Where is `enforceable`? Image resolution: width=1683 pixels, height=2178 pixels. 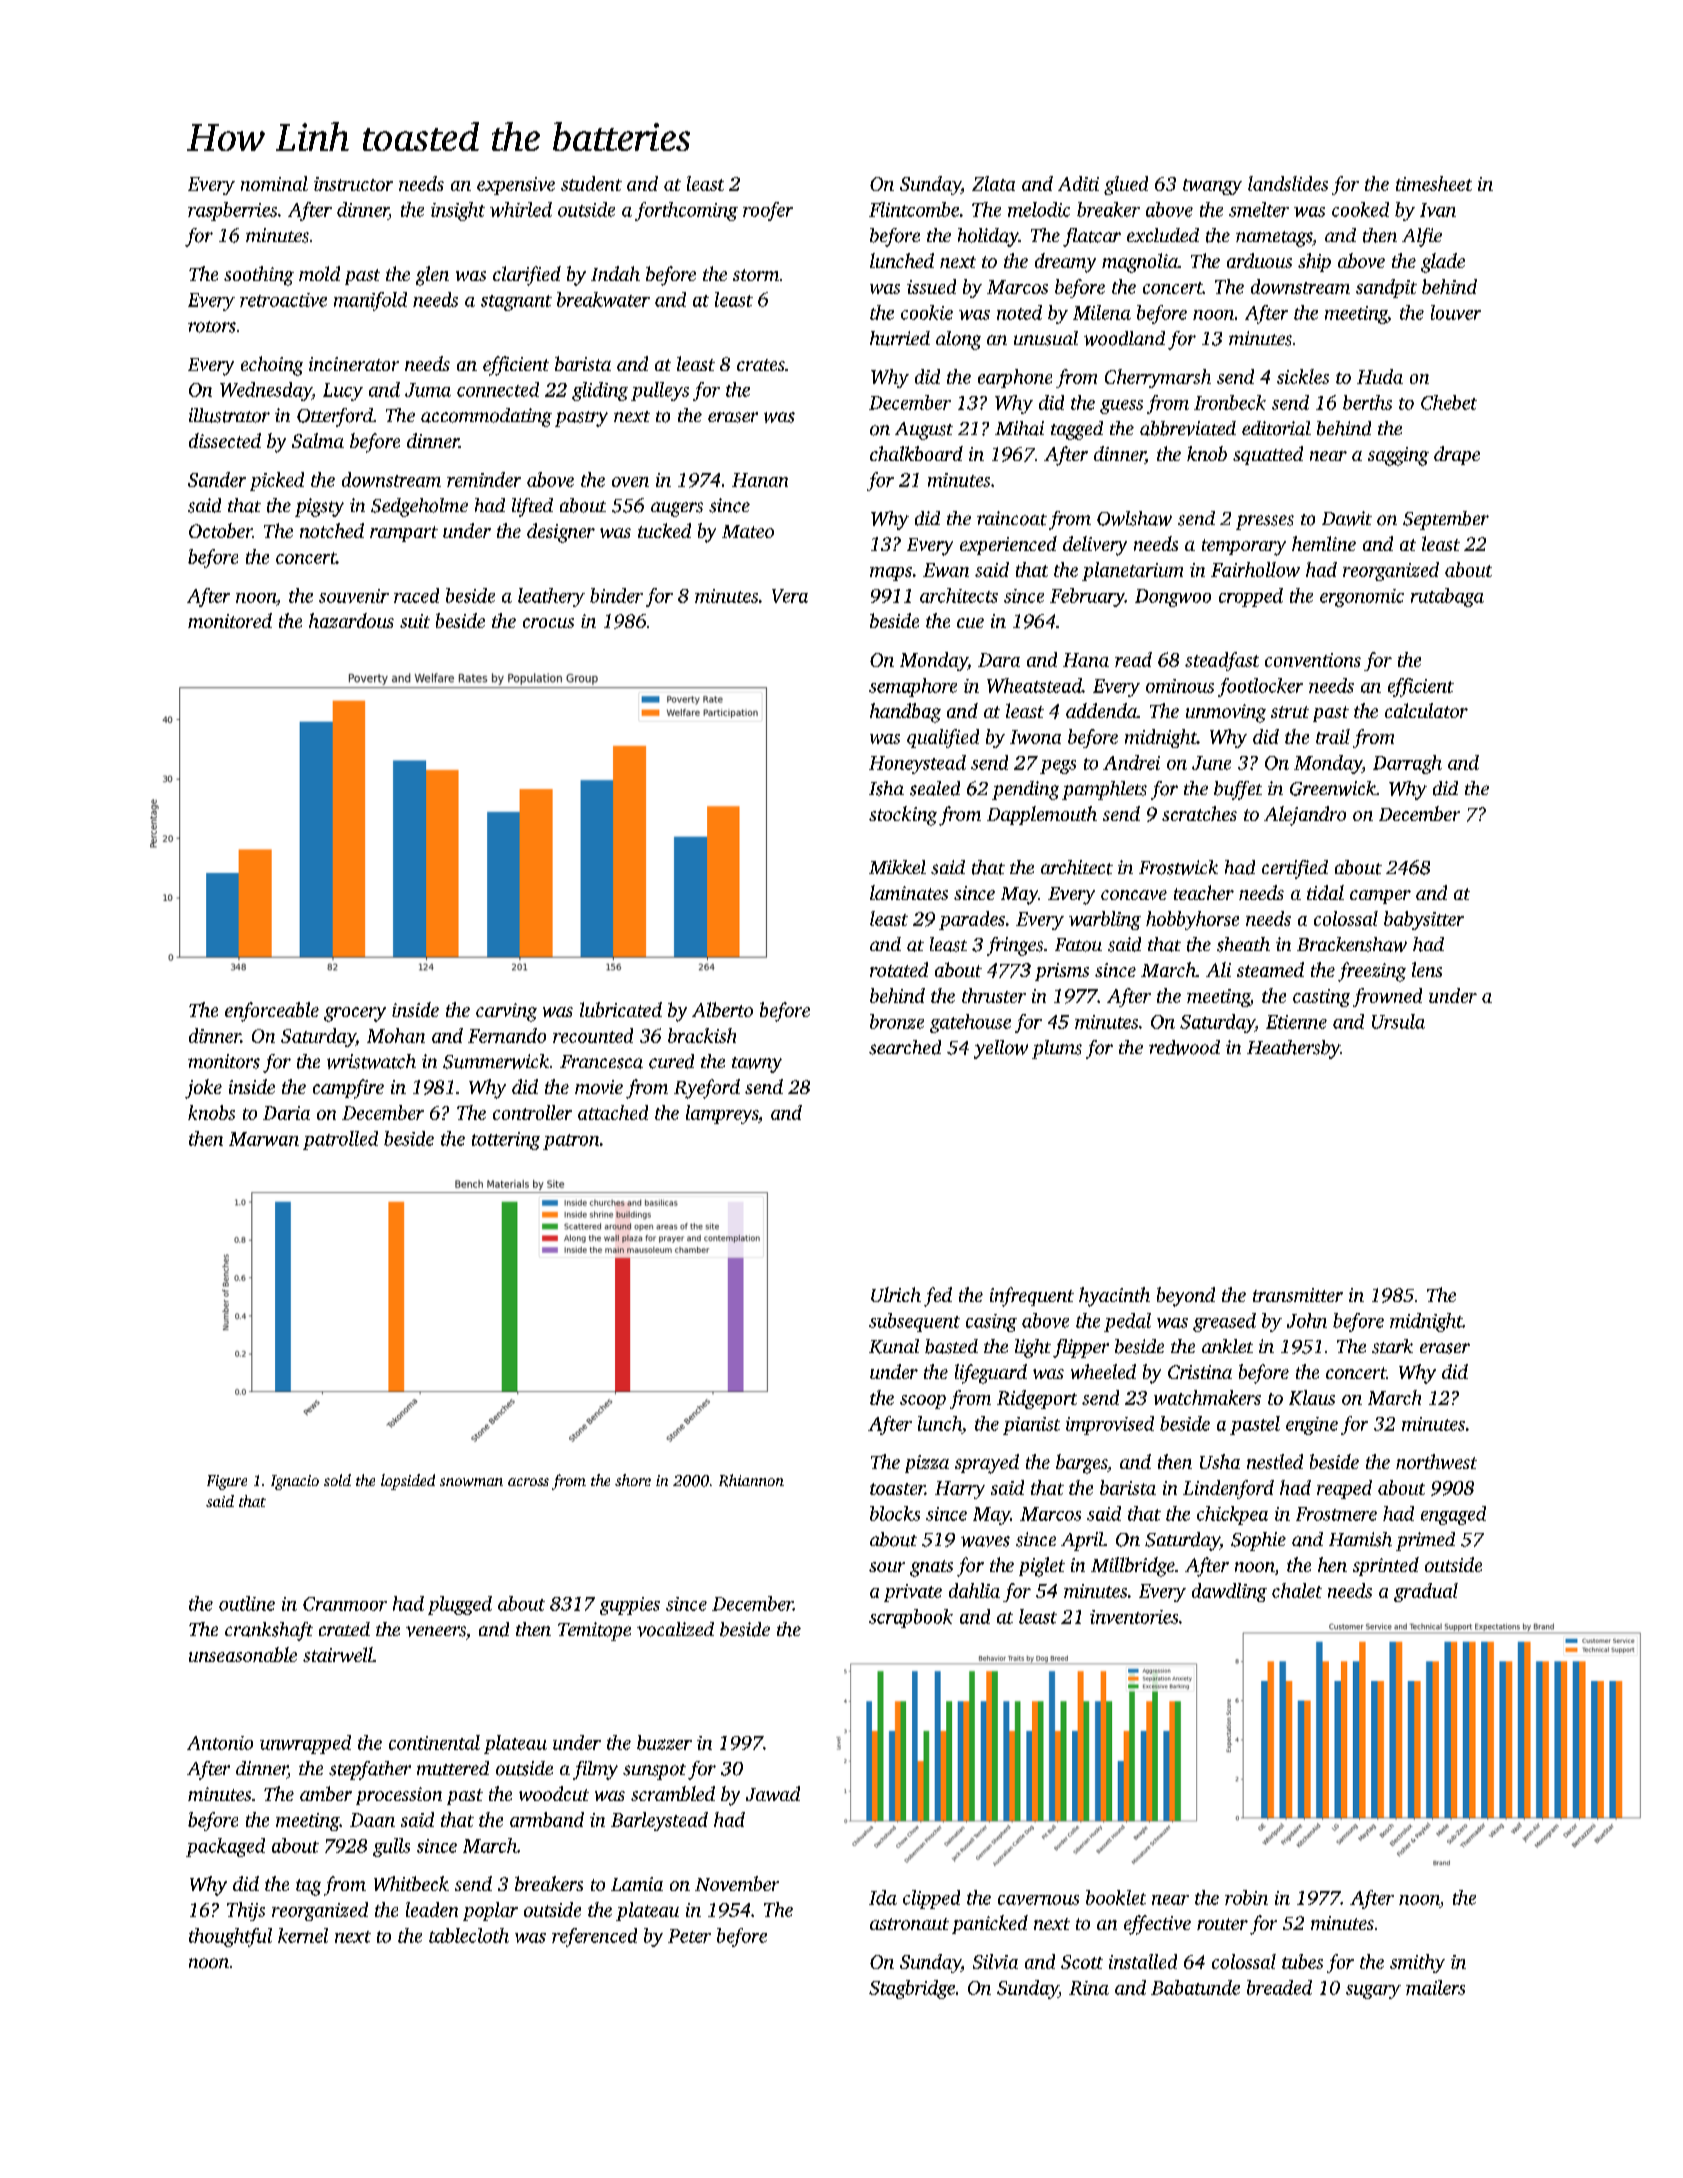 enforceable is located at coordinates (272, 1012).
